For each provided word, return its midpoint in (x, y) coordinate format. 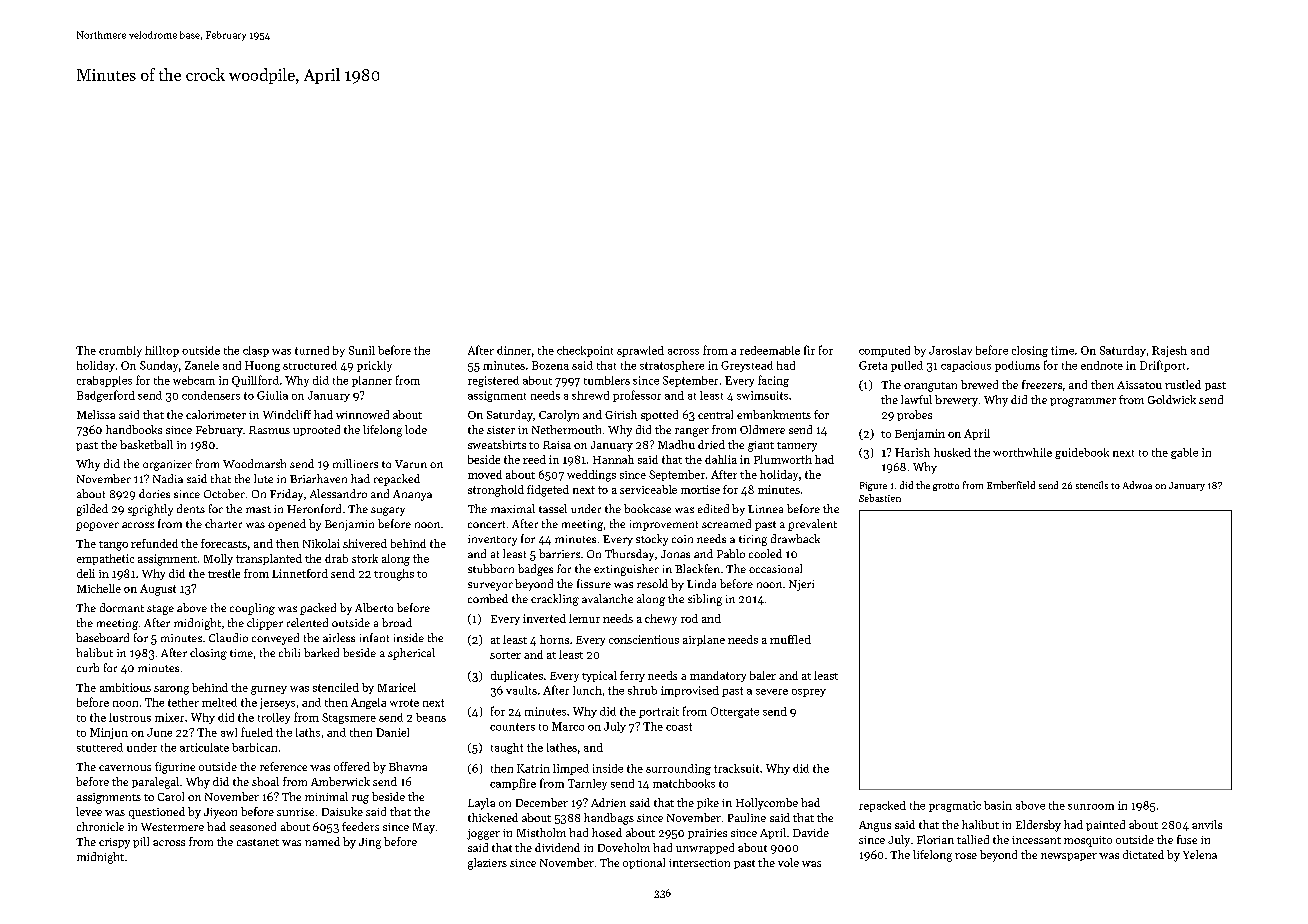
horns (554, 639)
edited (713, 508)
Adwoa (1137, 485)
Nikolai (321, 543)
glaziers (487, 864)
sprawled (640, 351)
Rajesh (1169, 351)
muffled (790, 639)
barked (321, 652)
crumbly (120, 351)
